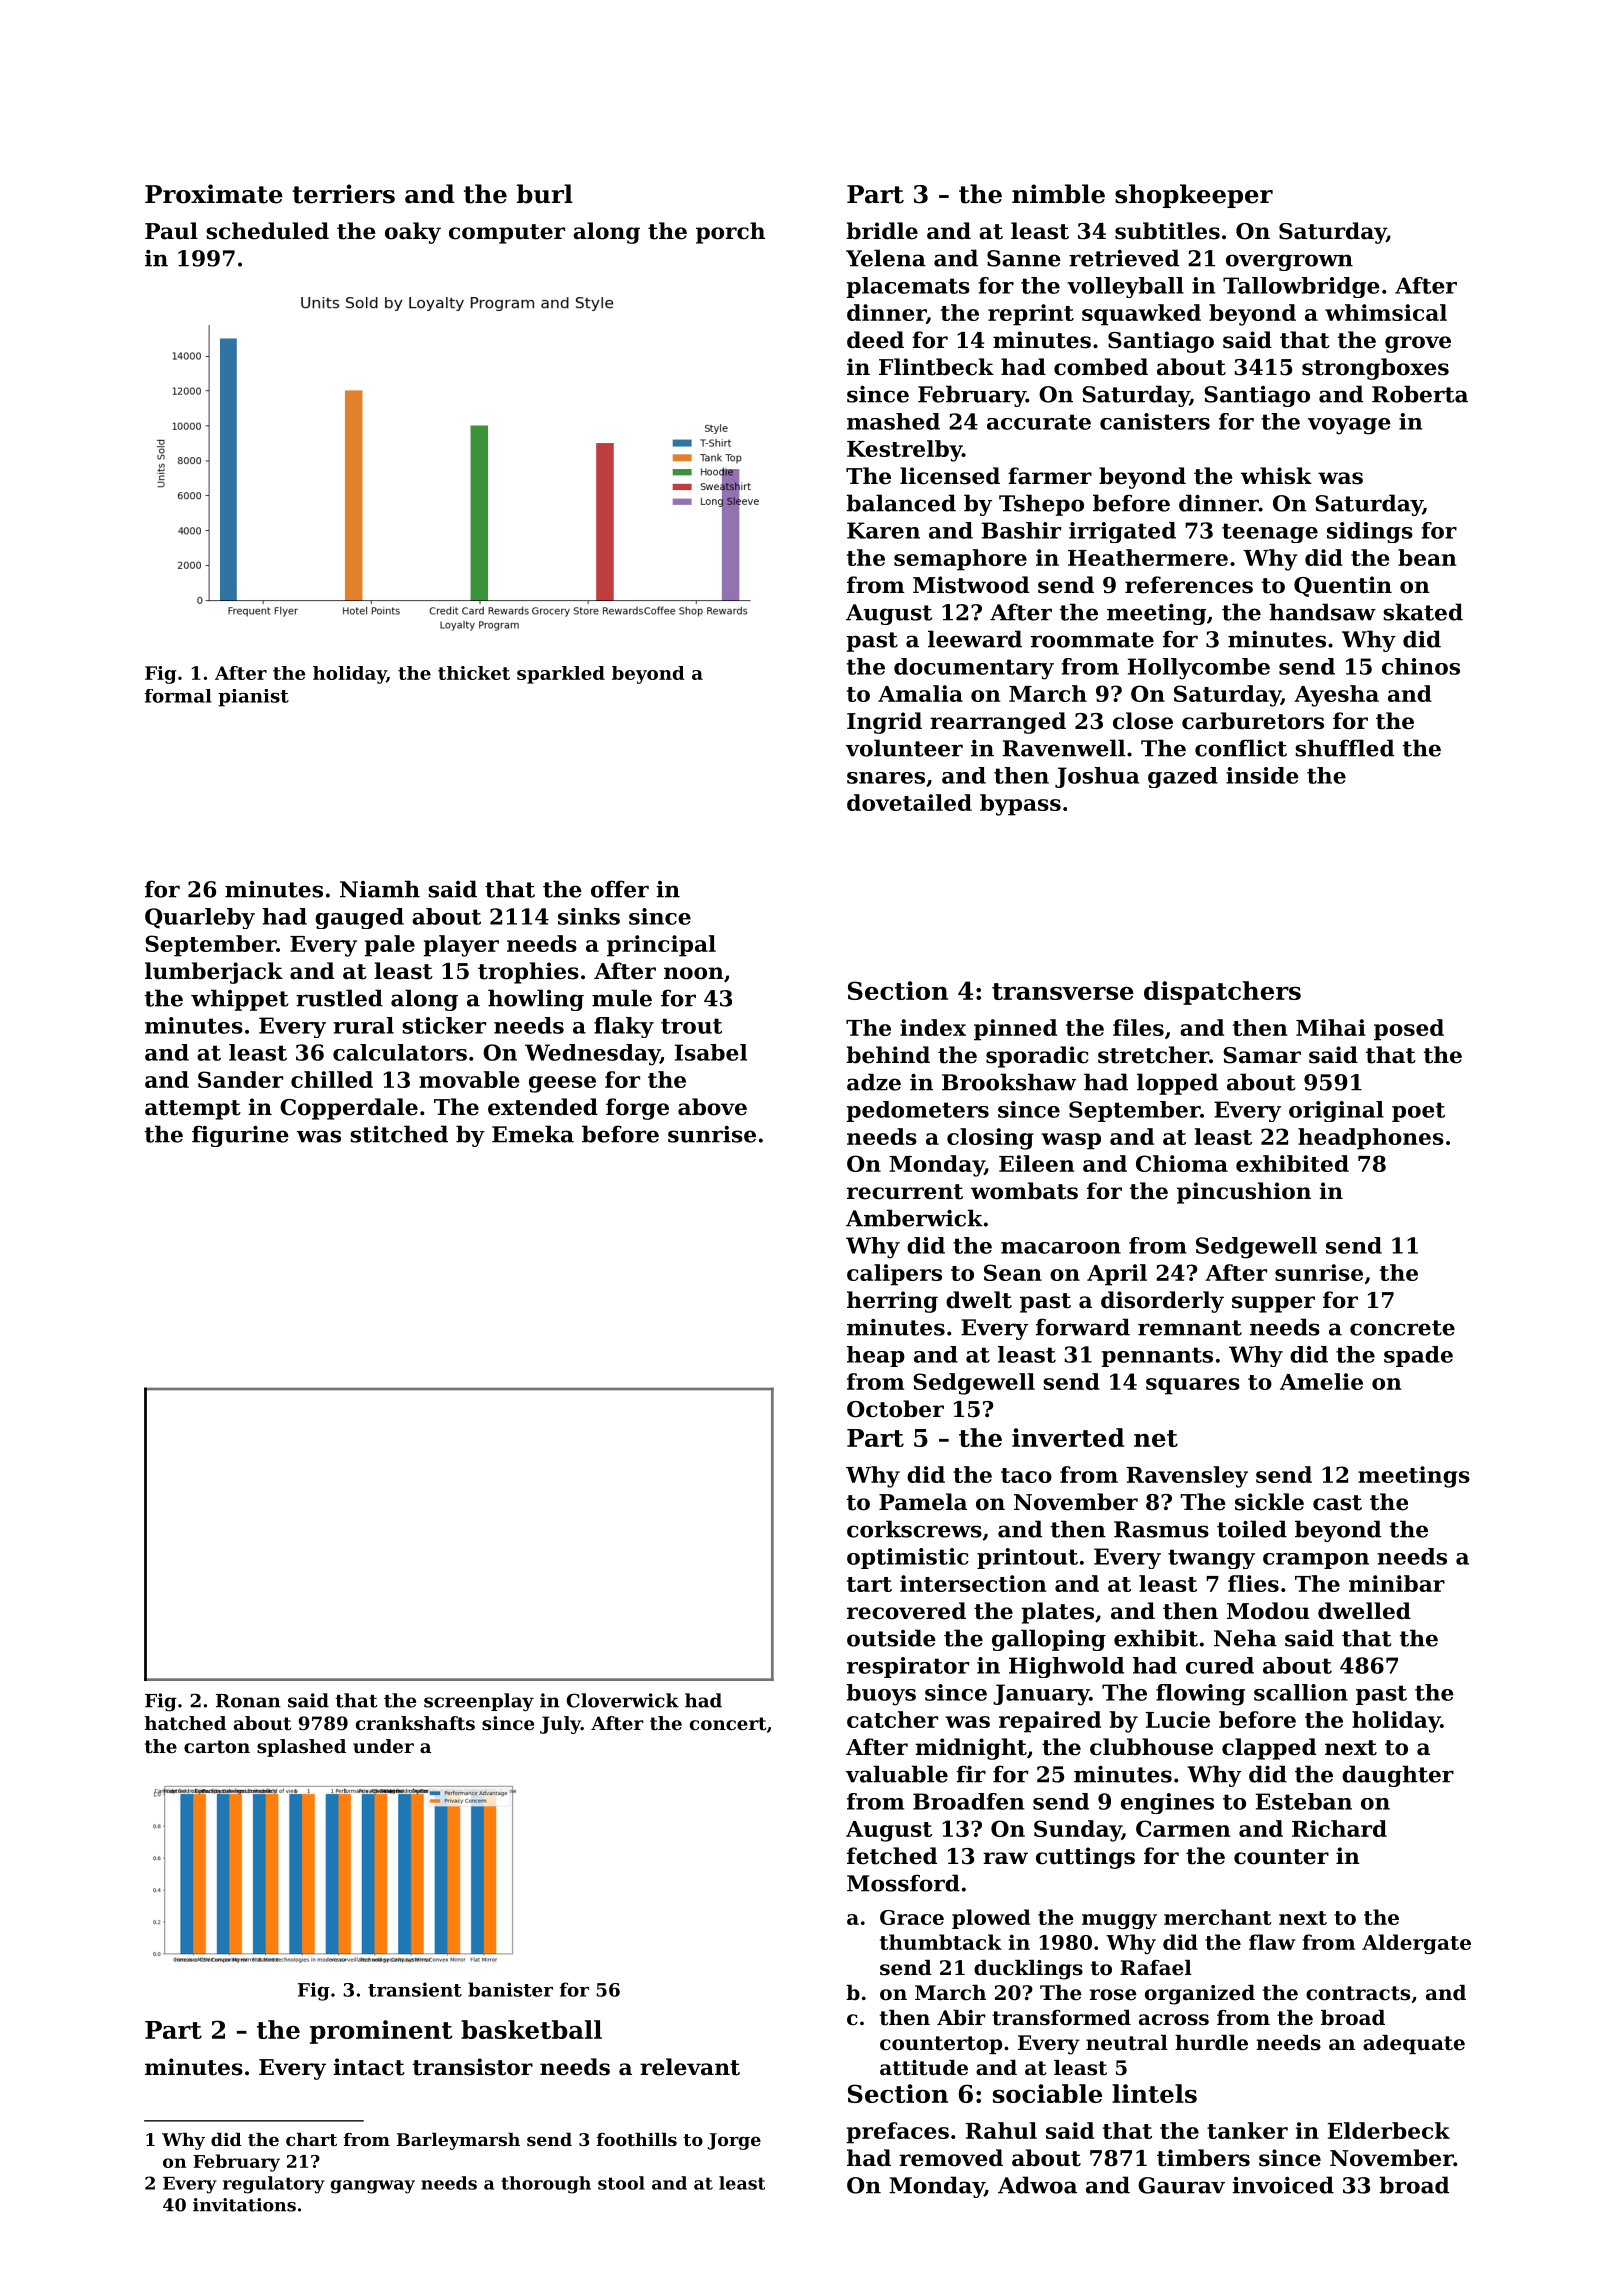 This screenshot has width=1620, height=2292. I want to click on formal, so click(178, 696).
